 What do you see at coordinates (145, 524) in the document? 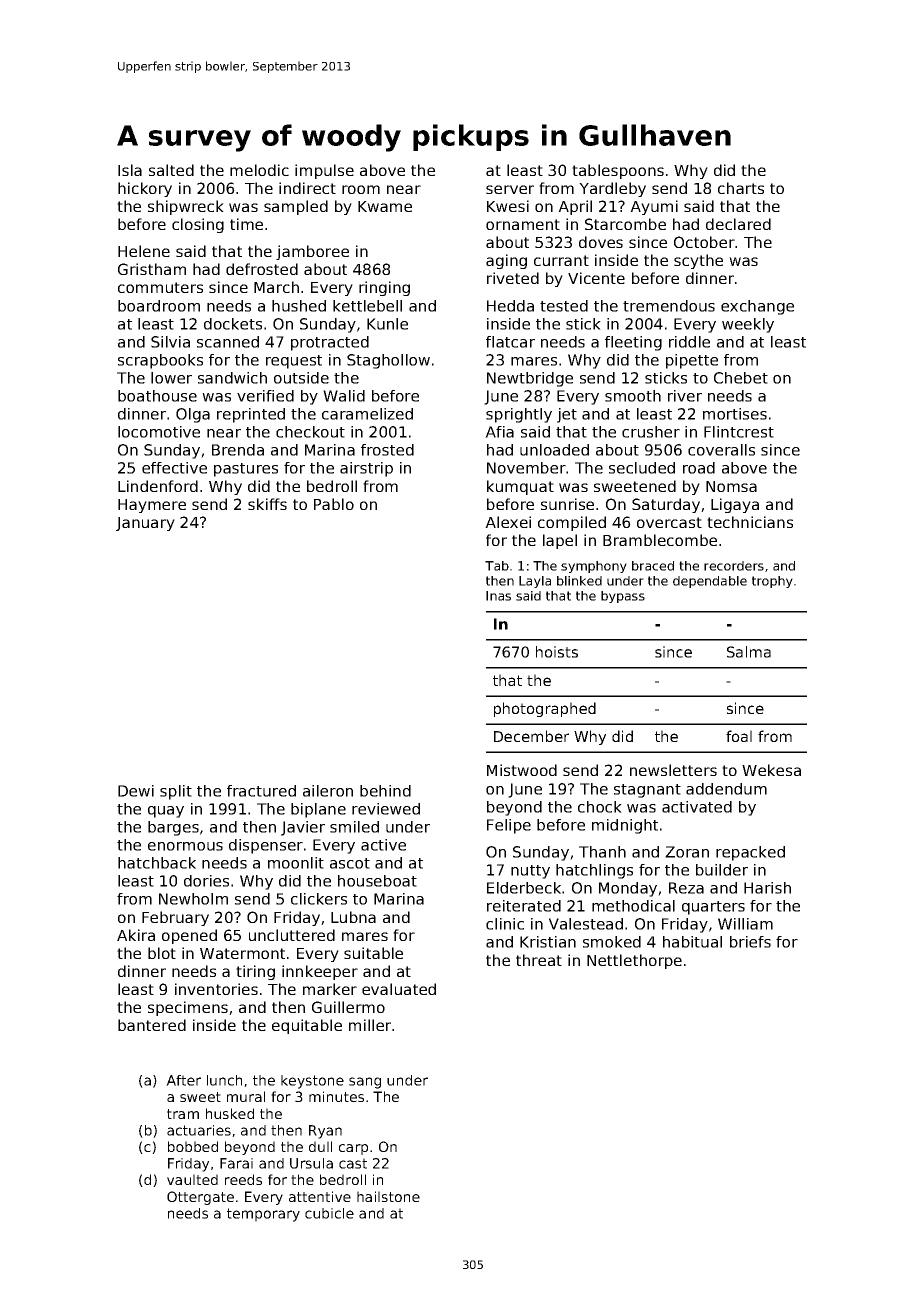
I see `January` at bounding box center [145, 524].
